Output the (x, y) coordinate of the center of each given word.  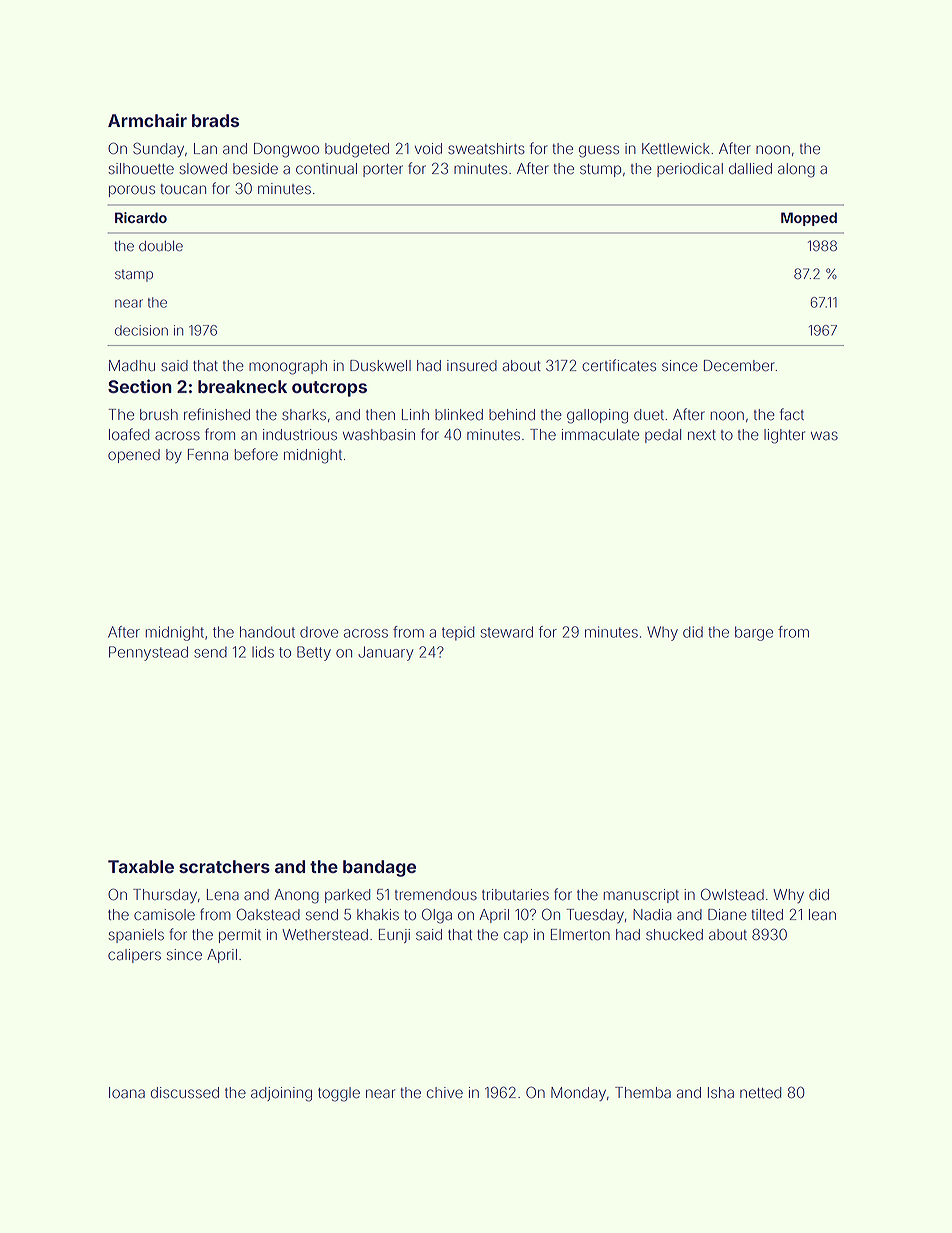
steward (507, 632)
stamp (134, 275)
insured (472, 366)
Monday (578, 1094)
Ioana (127, 1093)
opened (134, 456)
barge (754, 633)
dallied (750, 169)
